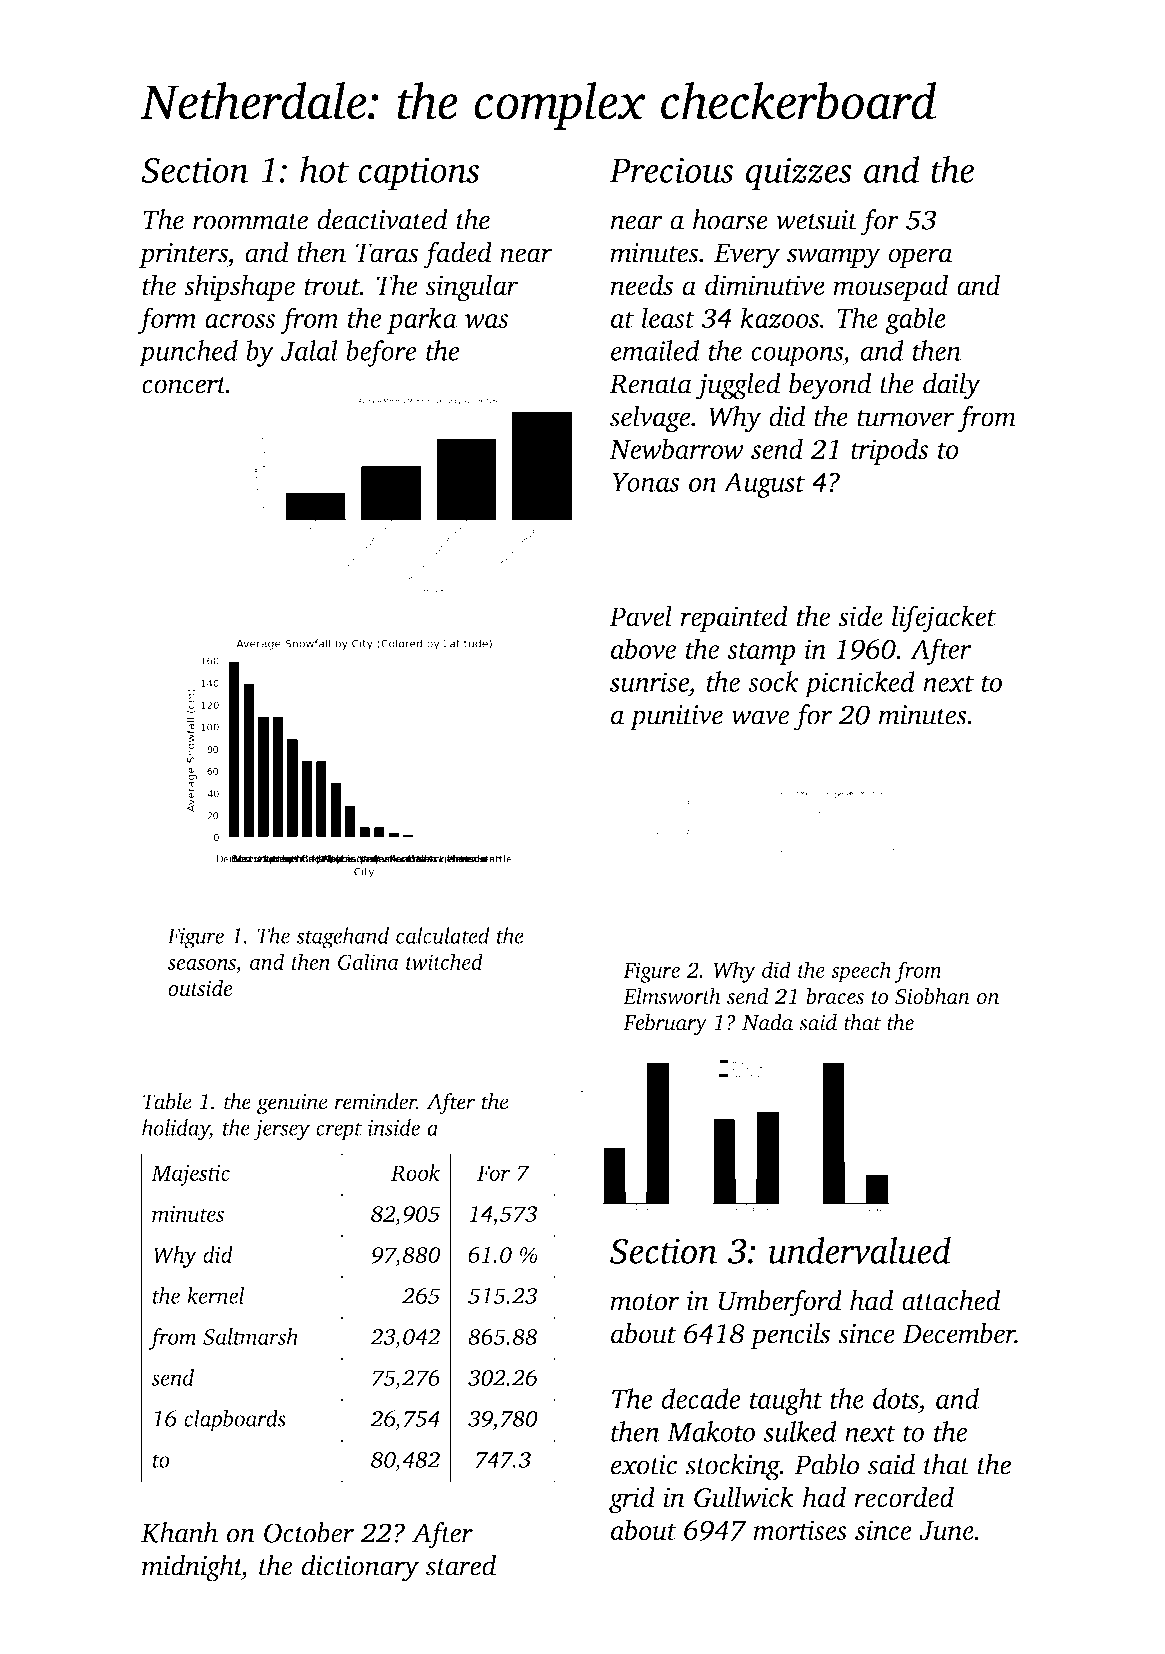 The height and width of the screenshot is (1654, 1165). What do you see at coordinates (672, 996) in the screenshot?
I see `Elmsworth` at bounding box center [672, 996].
